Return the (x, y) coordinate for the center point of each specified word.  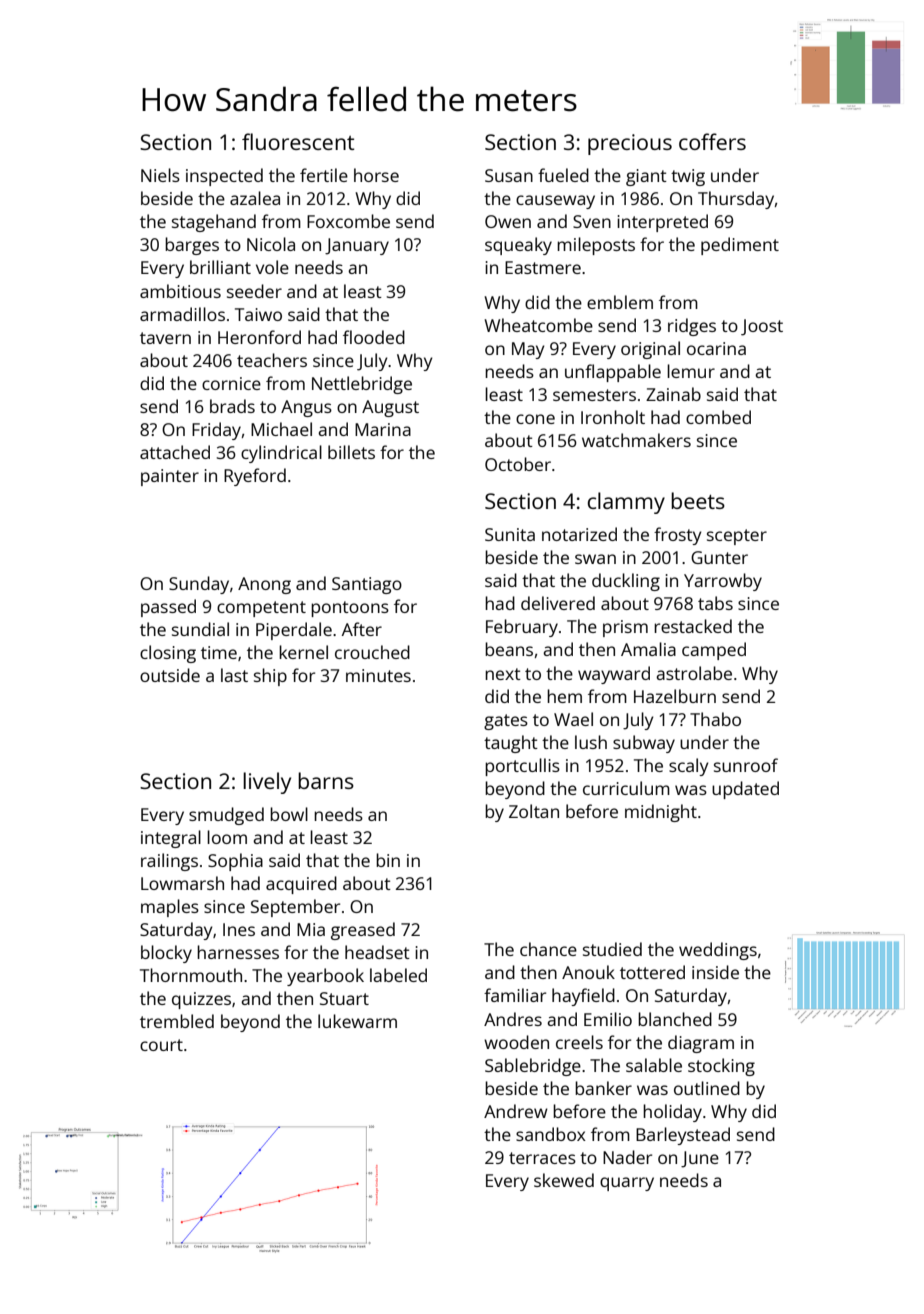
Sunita (510, 534)
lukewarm (357, 1021)
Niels (160, 175)
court (161, 1045)
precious (630, 144)
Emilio (608, 1019)
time (219, 652)
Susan (509, 175)
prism (625, 628)
